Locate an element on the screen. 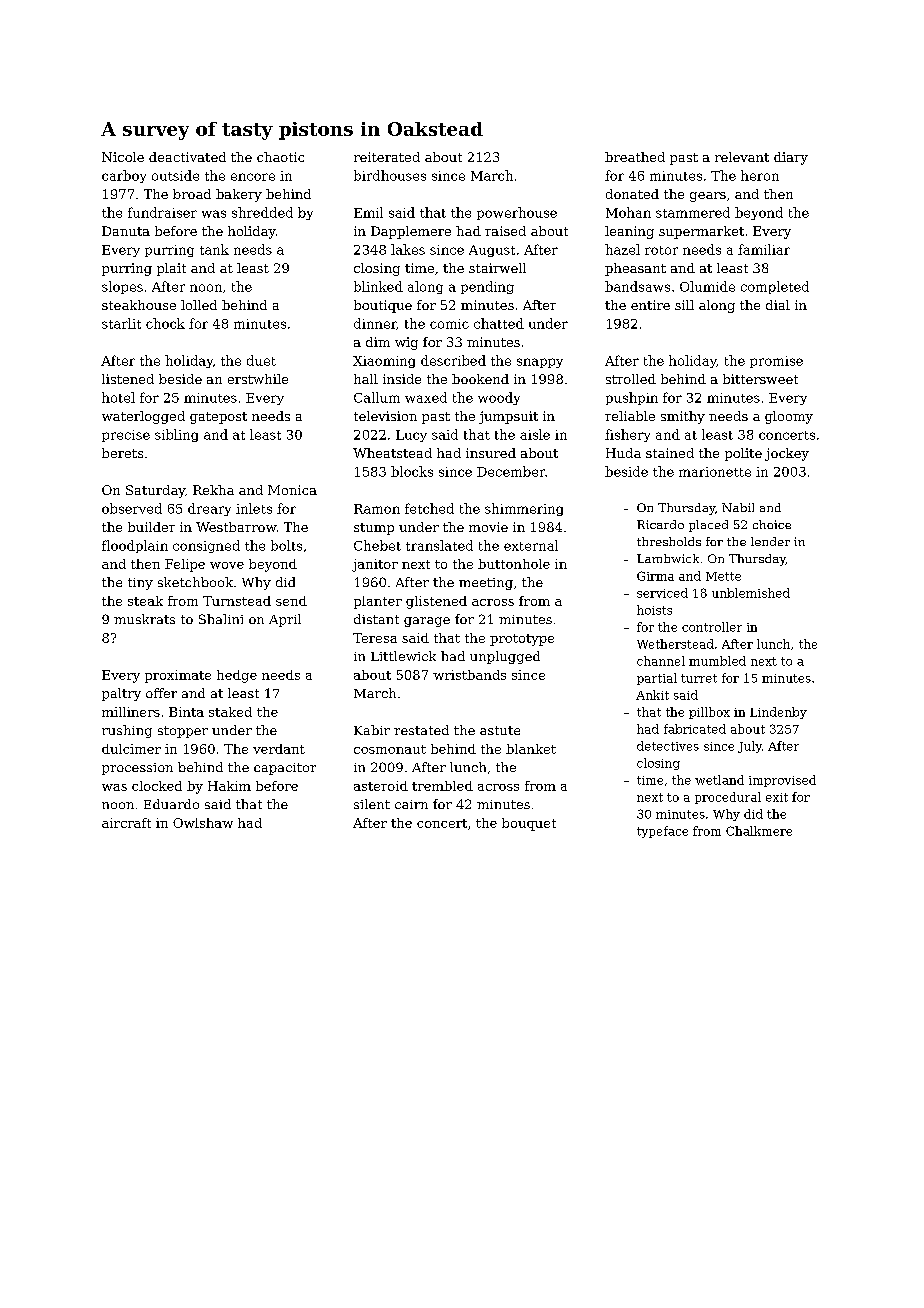 This screenshot has height=1308, width=924. verdant is located at coordinates (279, 749).
